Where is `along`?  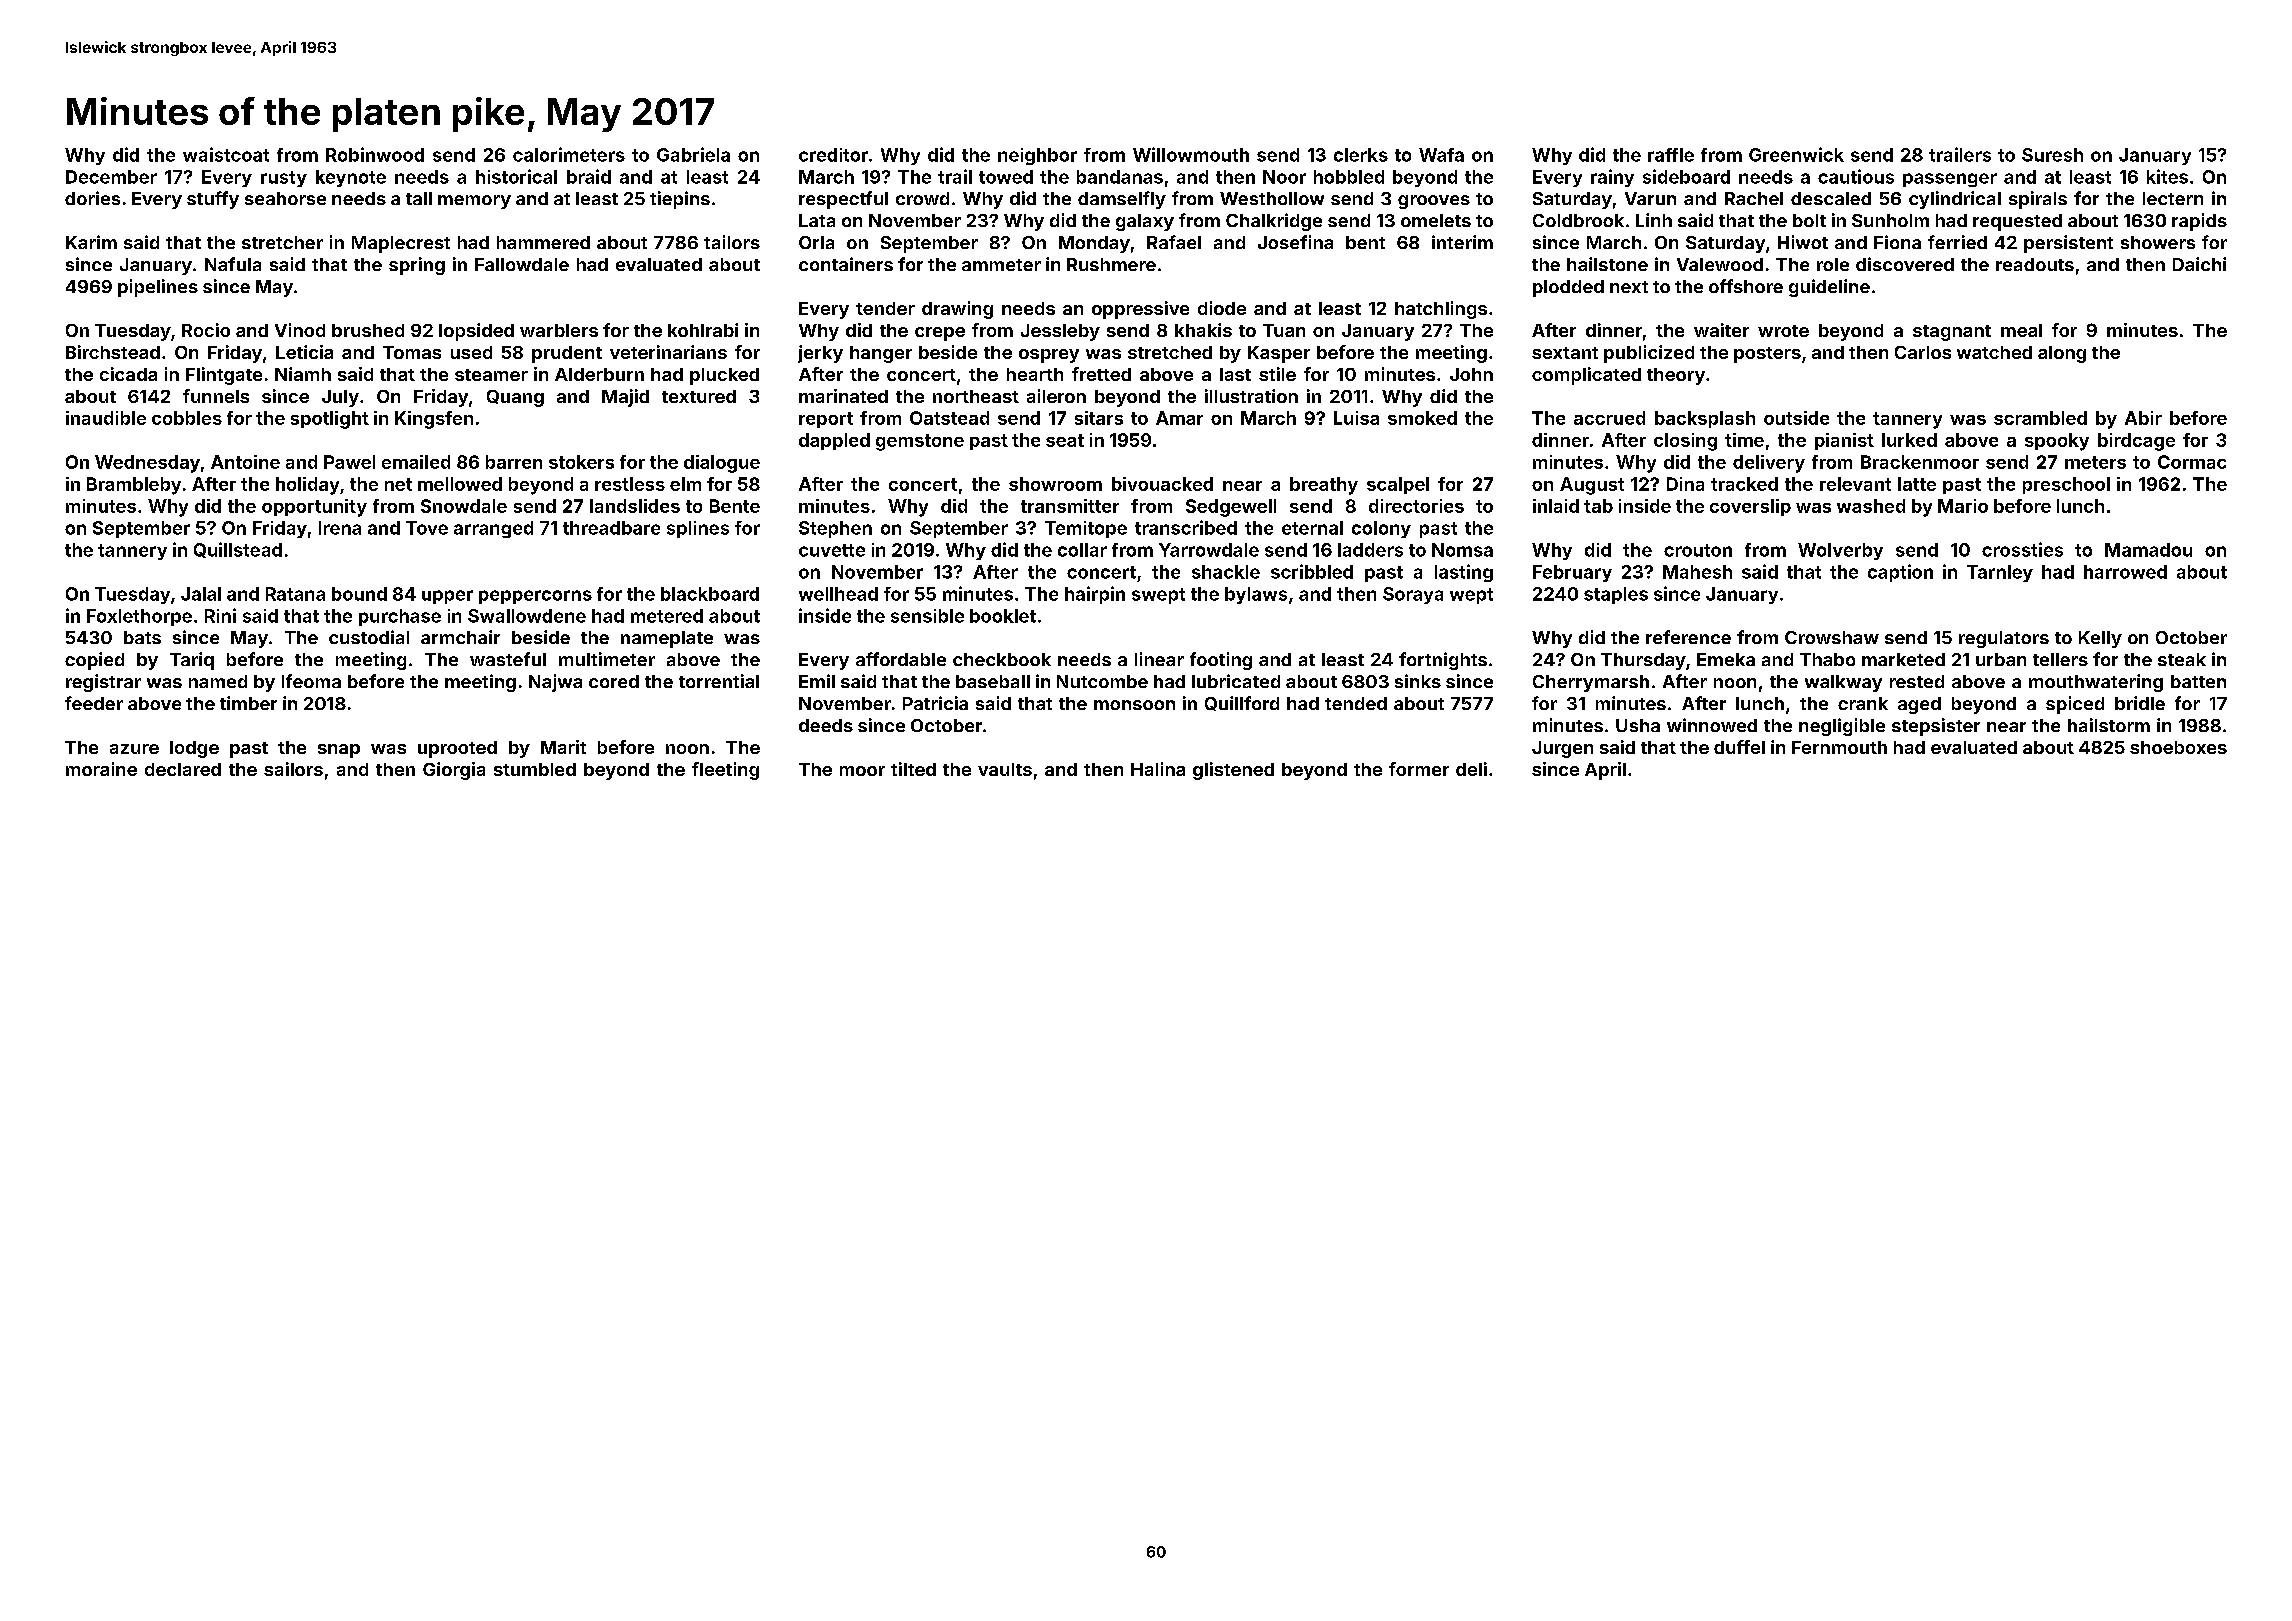 along is located at coordinates (2062, 354).
